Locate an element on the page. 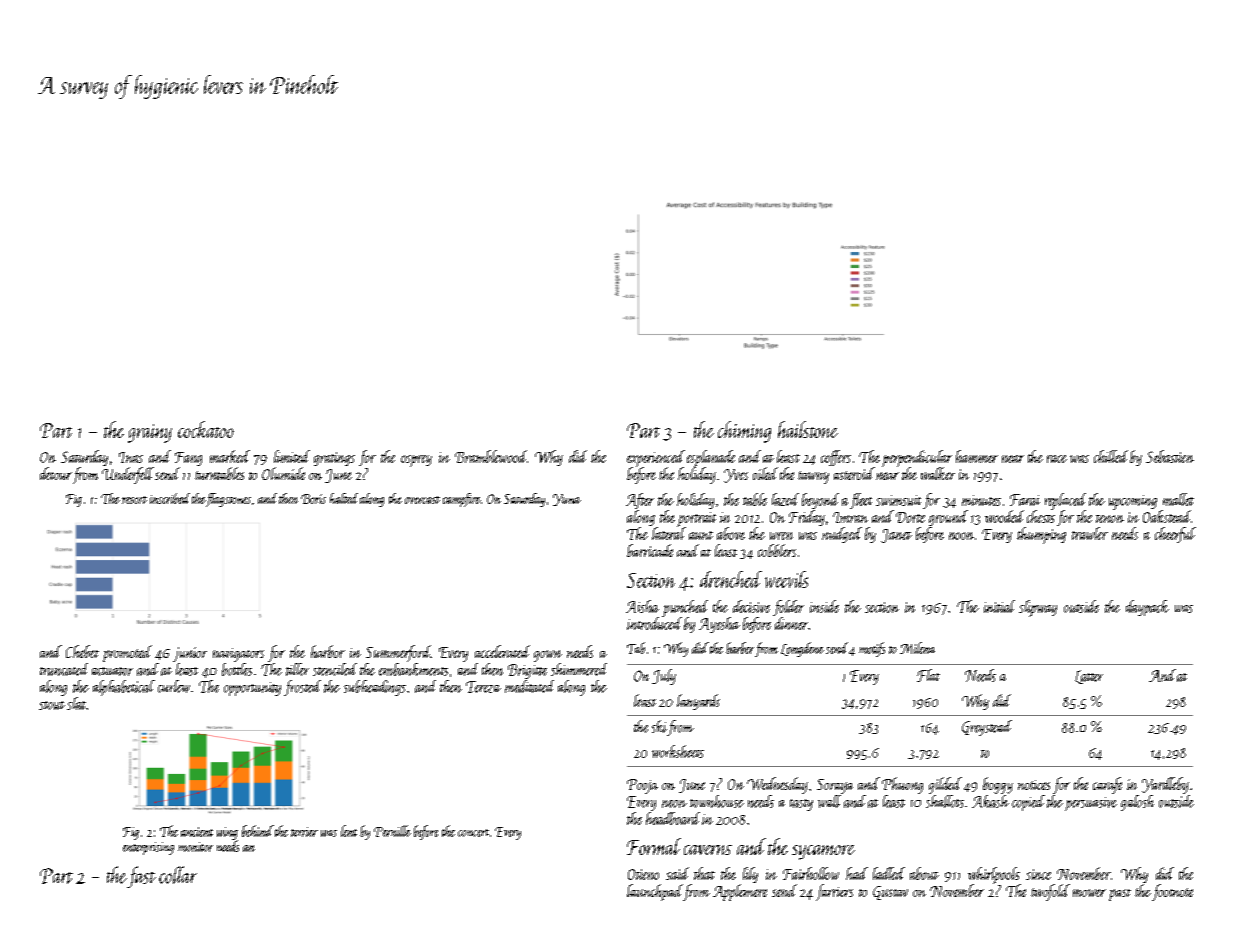 The height and width of the page is (952, 1233). cockatoo is located at coordinates (206, 429).
